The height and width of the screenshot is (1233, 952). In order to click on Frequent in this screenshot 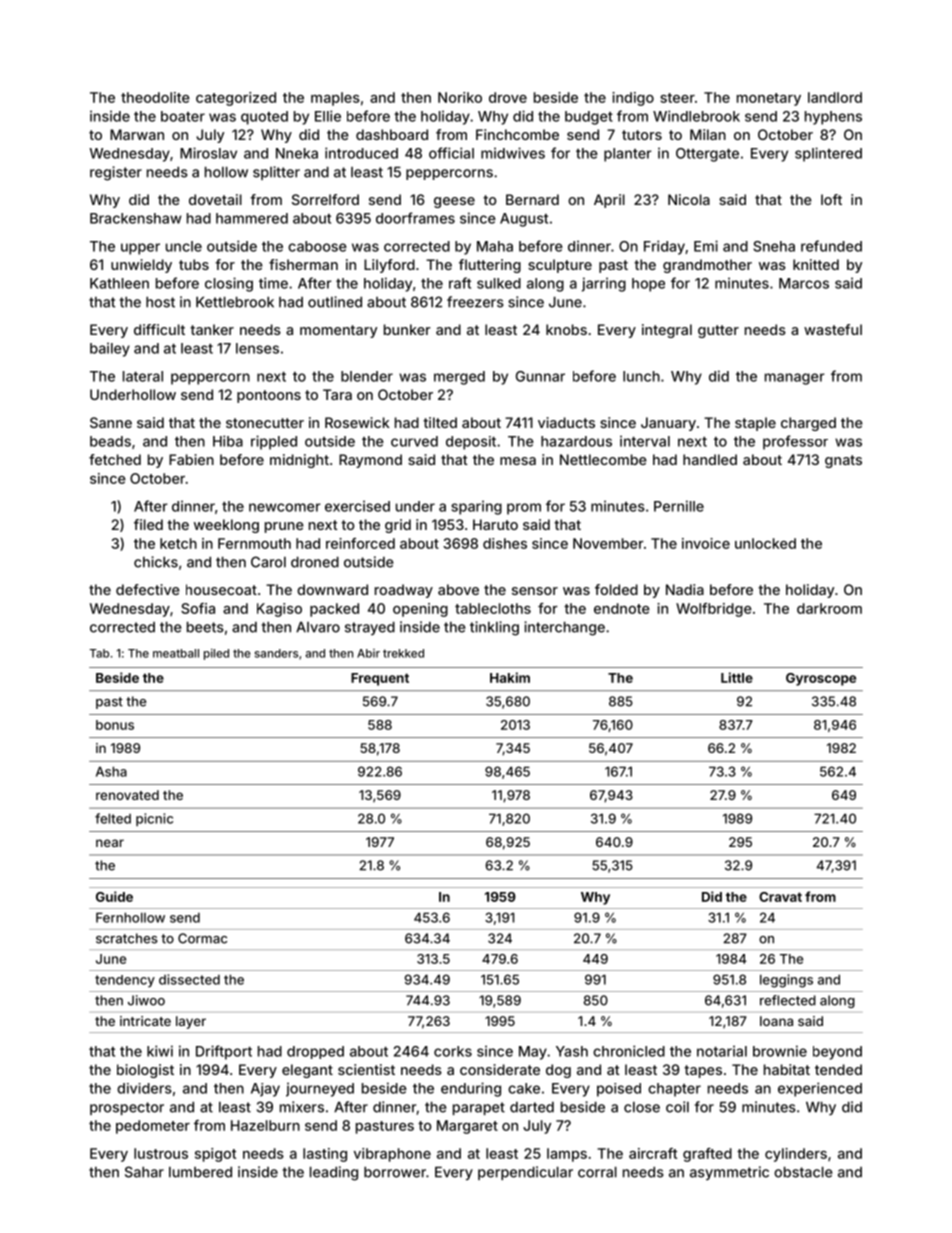, I will do `click(380, 679)`.
